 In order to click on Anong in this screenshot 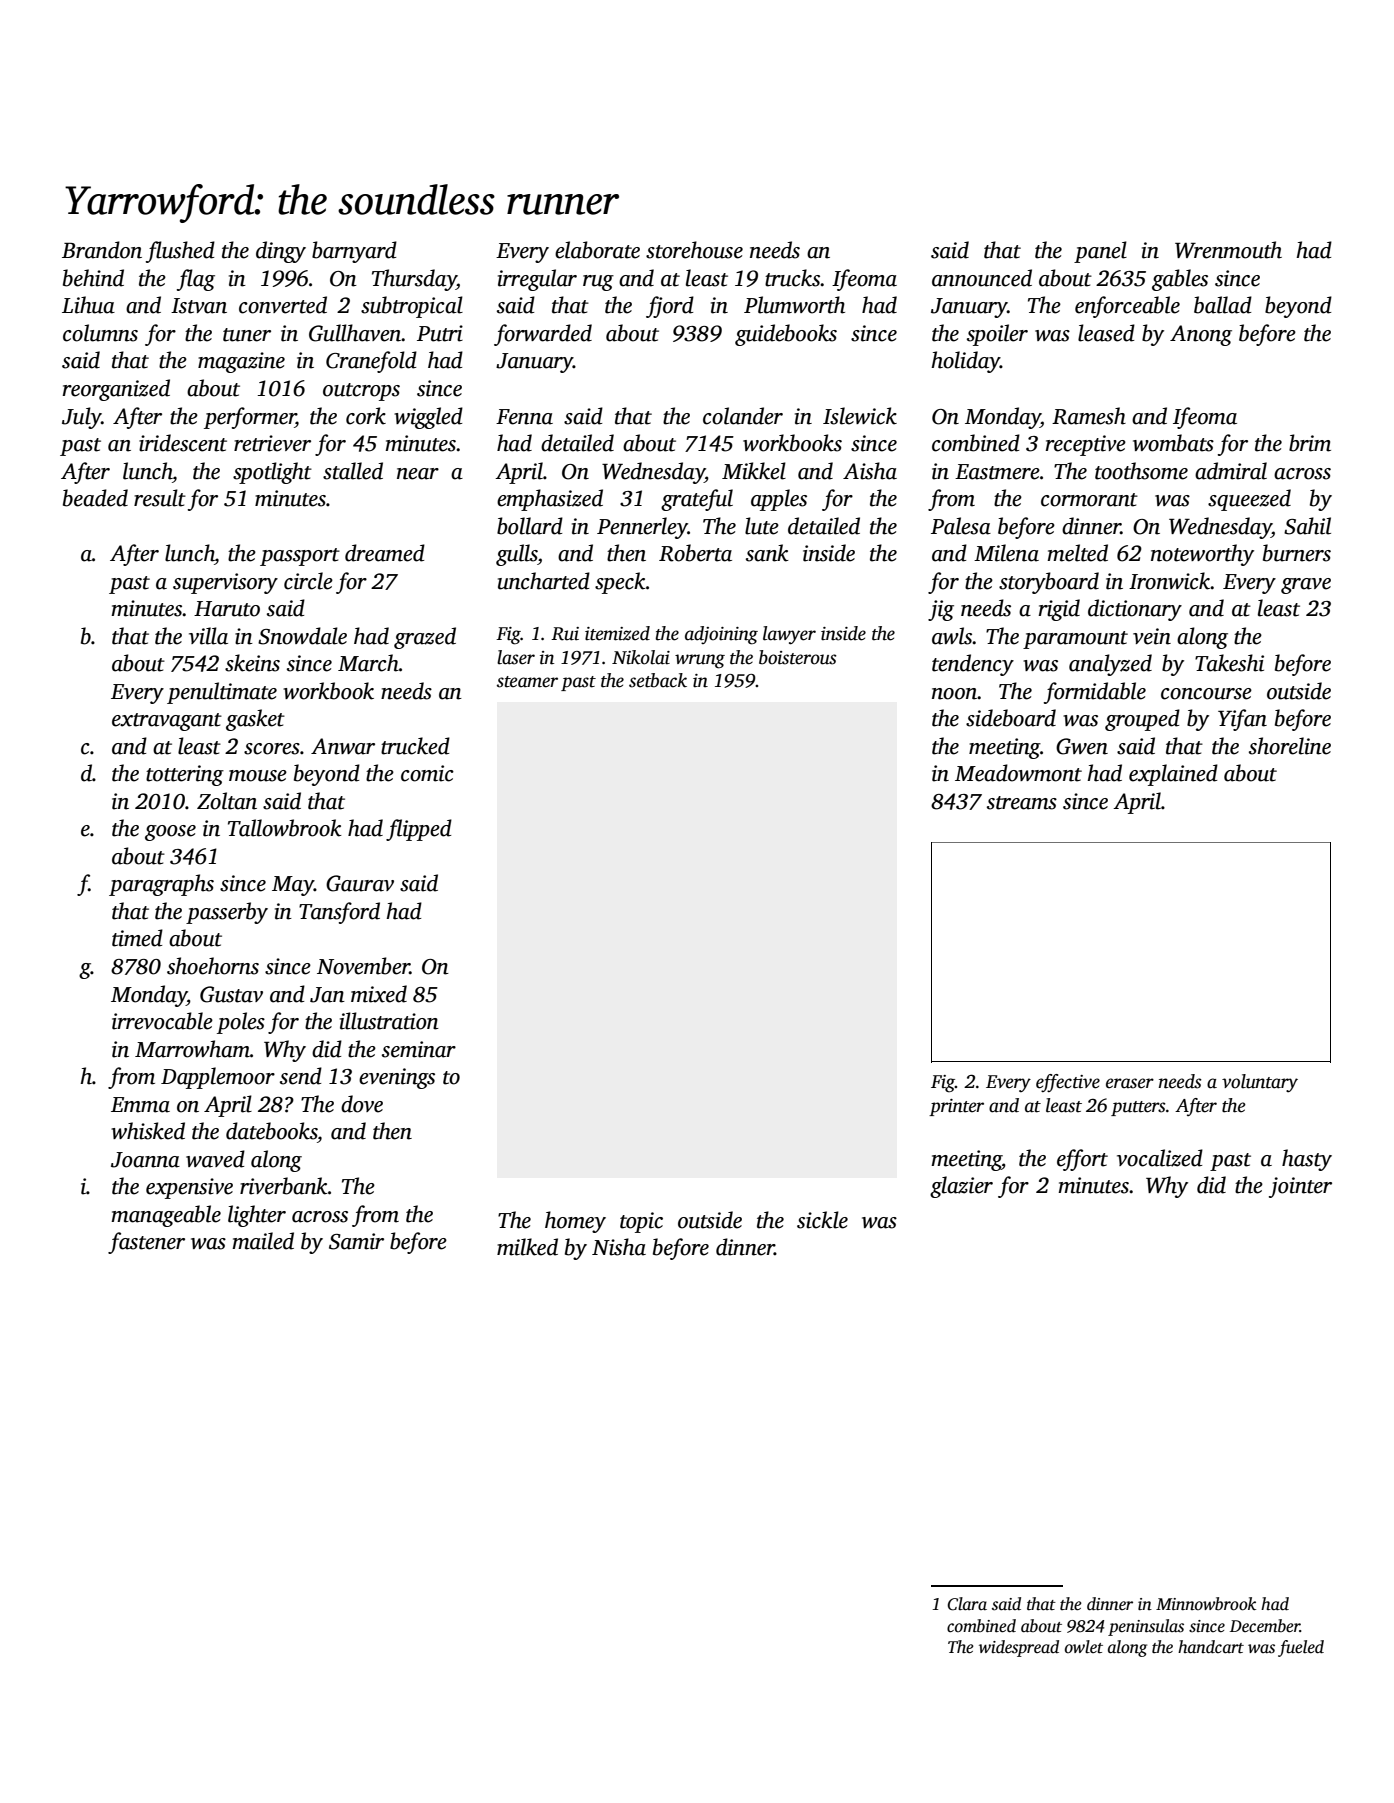, I will do `click(1201, 335)`.
